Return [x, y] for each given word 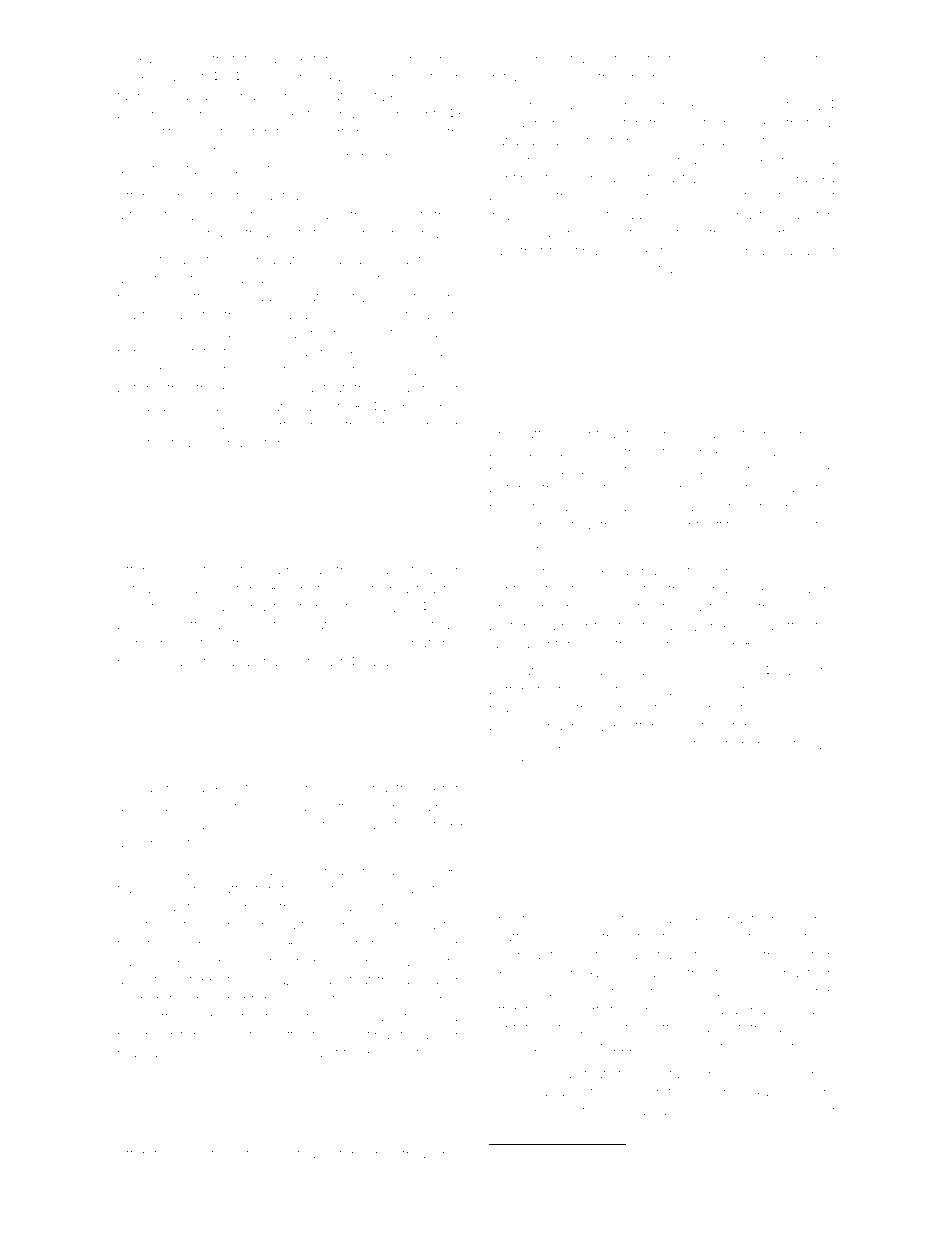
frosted [168, 442]
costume [659, 708]
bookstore [306, 59]
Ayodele [724, 60]
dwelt [325, 1154]
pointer [549, 645]
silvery [510, 60]
